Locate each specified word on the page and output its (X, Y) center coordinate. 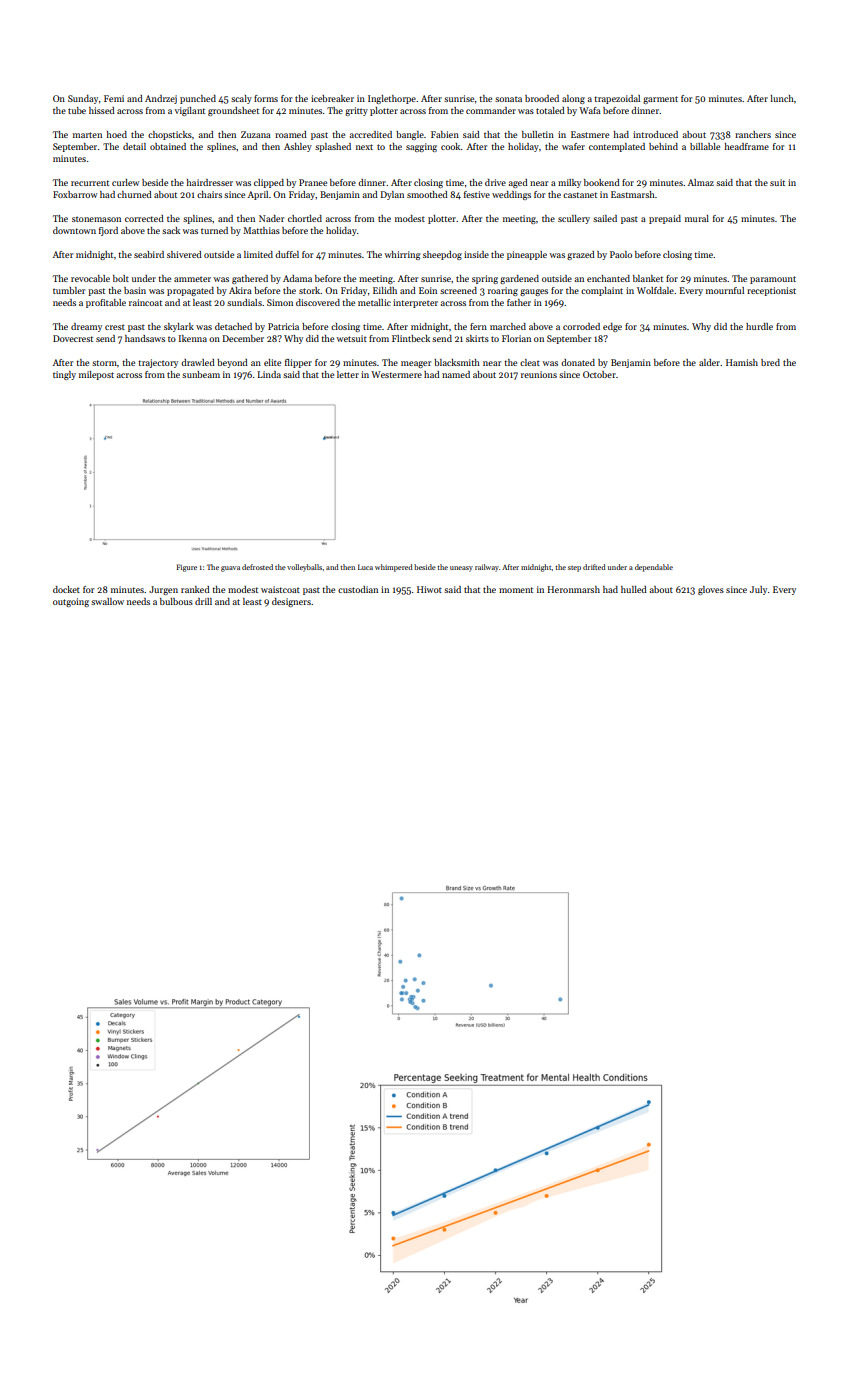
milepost (96, 375)
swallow (107, 601)
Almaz (701, 182)
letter (348, 374)
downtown (74, 230)
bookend (602, 182)
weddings (511, 195)
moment (516, 590)
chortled (305, 218)
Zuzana (256, 134)
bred (770, 362)
